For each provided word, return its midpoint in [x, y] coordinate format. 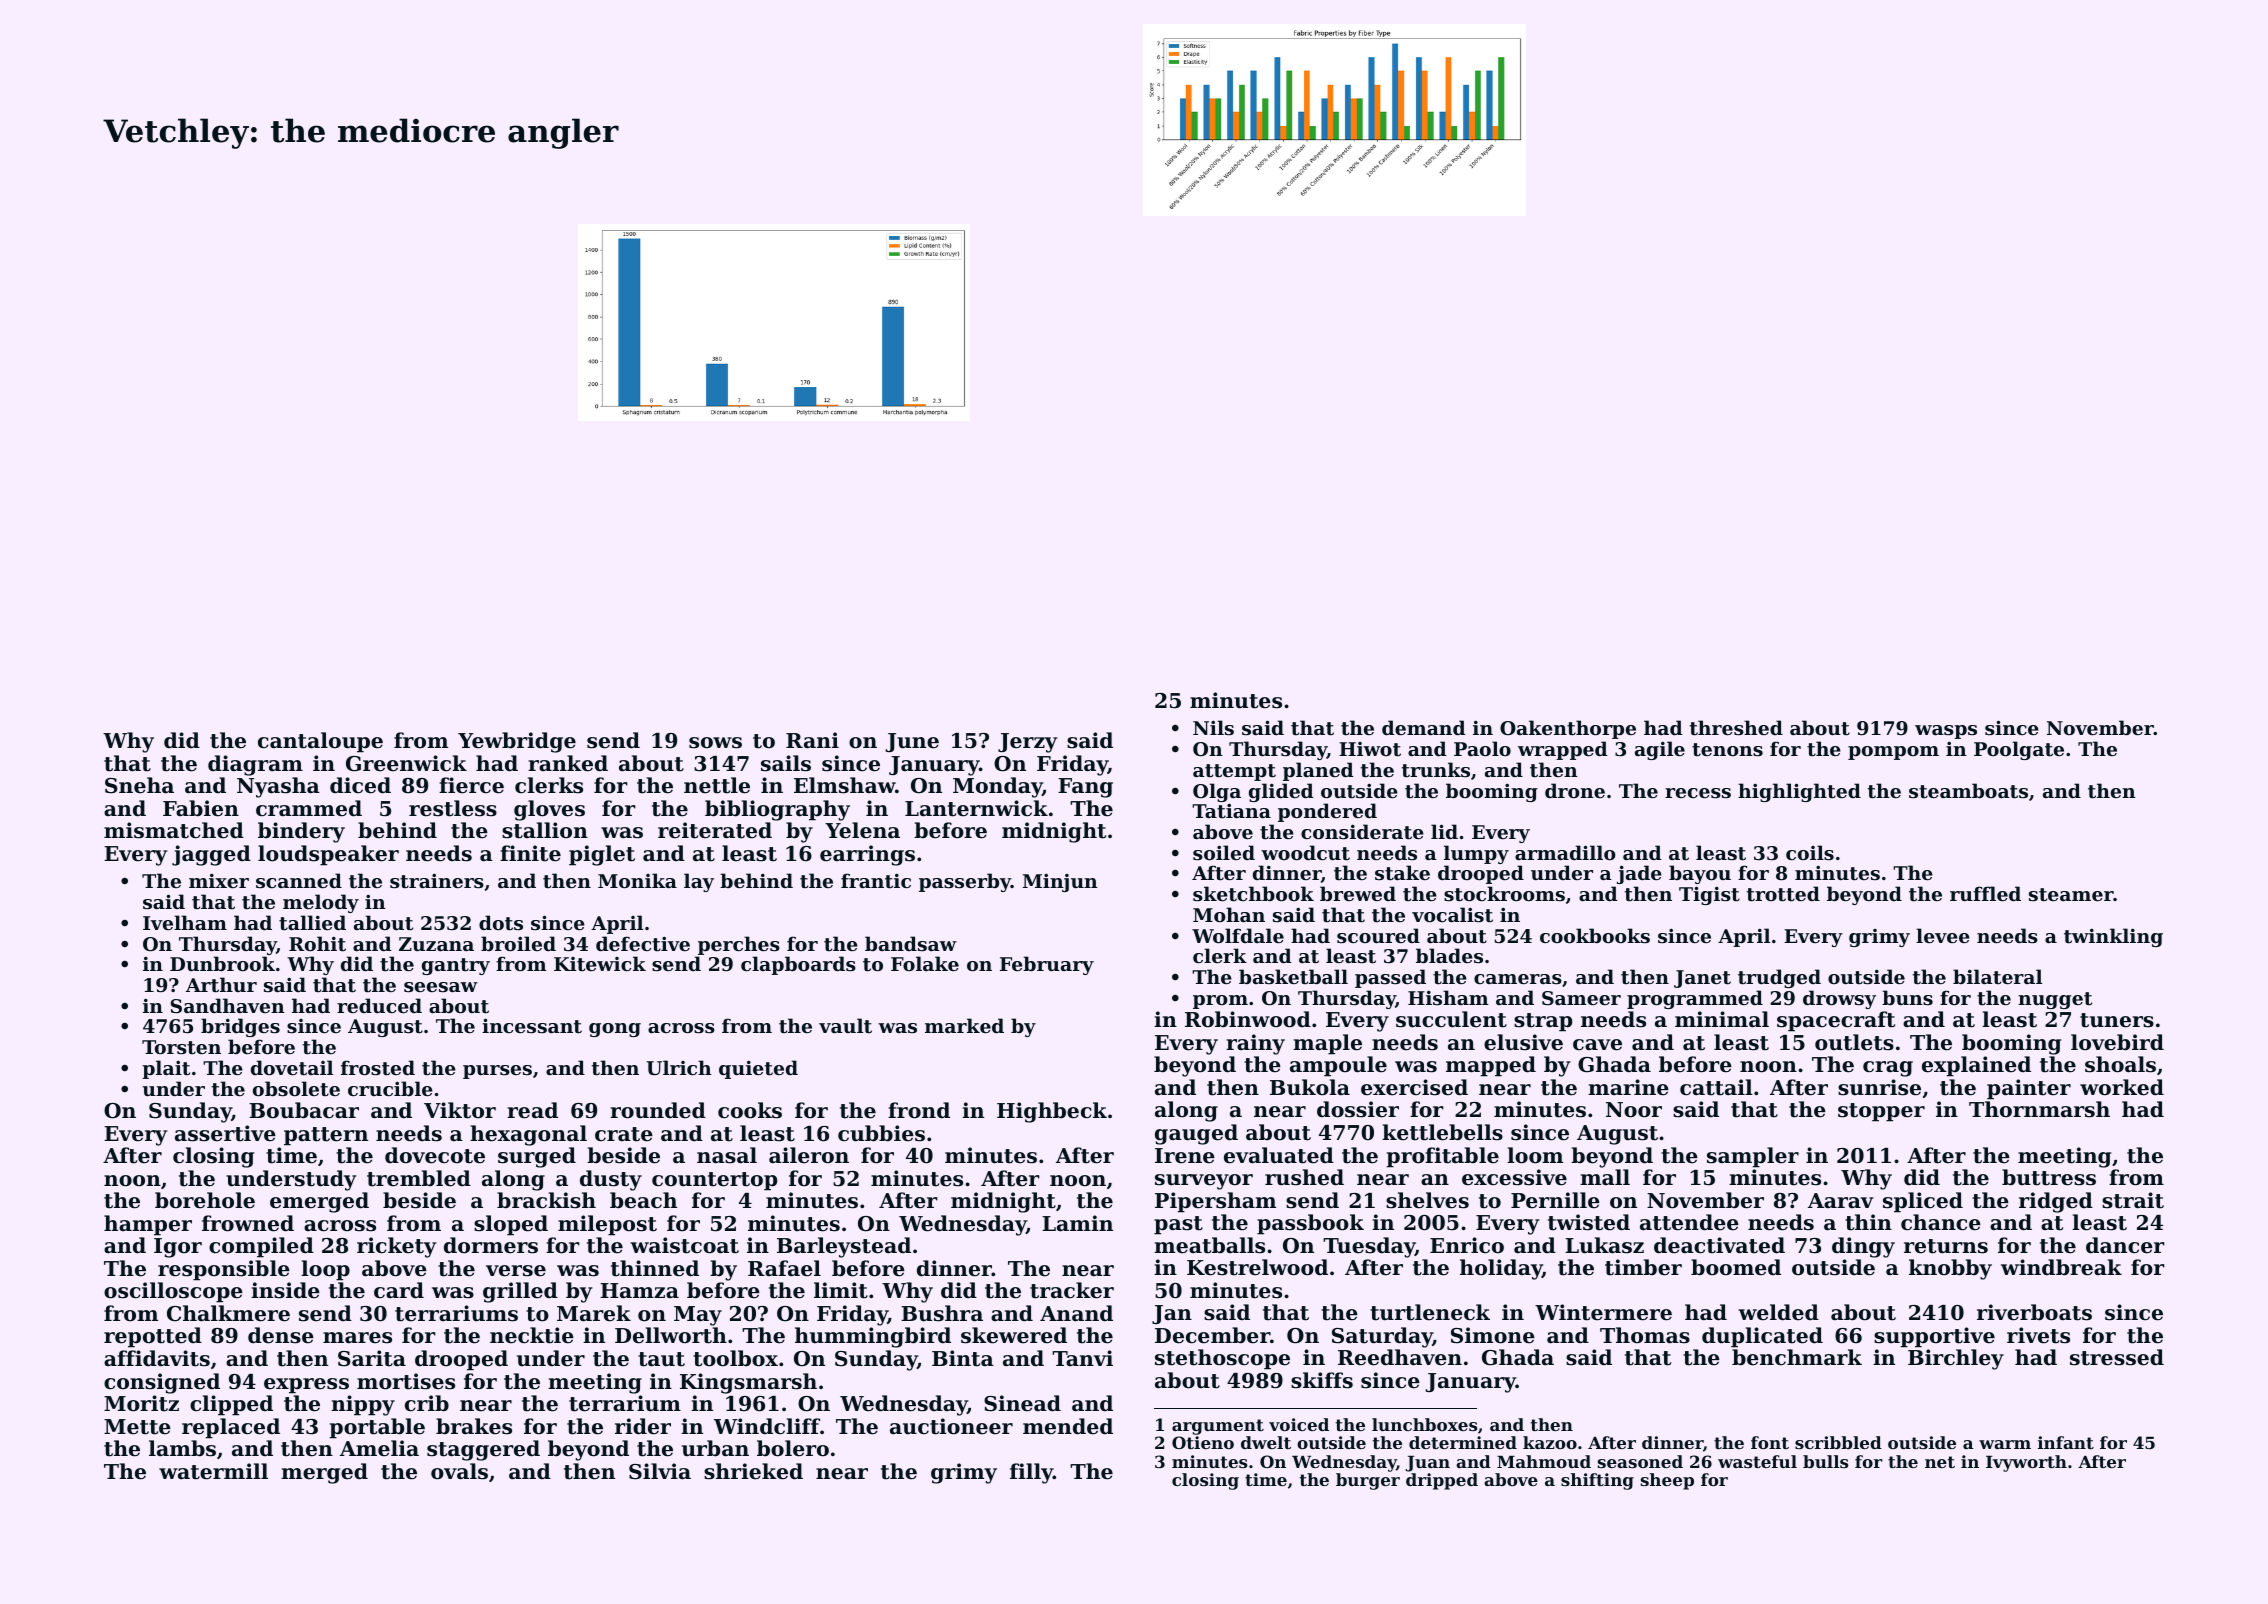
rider [643, 1426]
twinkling [2113, 937]
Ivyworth [2026, 1463]
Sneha [139, 785]
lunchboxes [1424, 1424]
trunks [1436, 770]
